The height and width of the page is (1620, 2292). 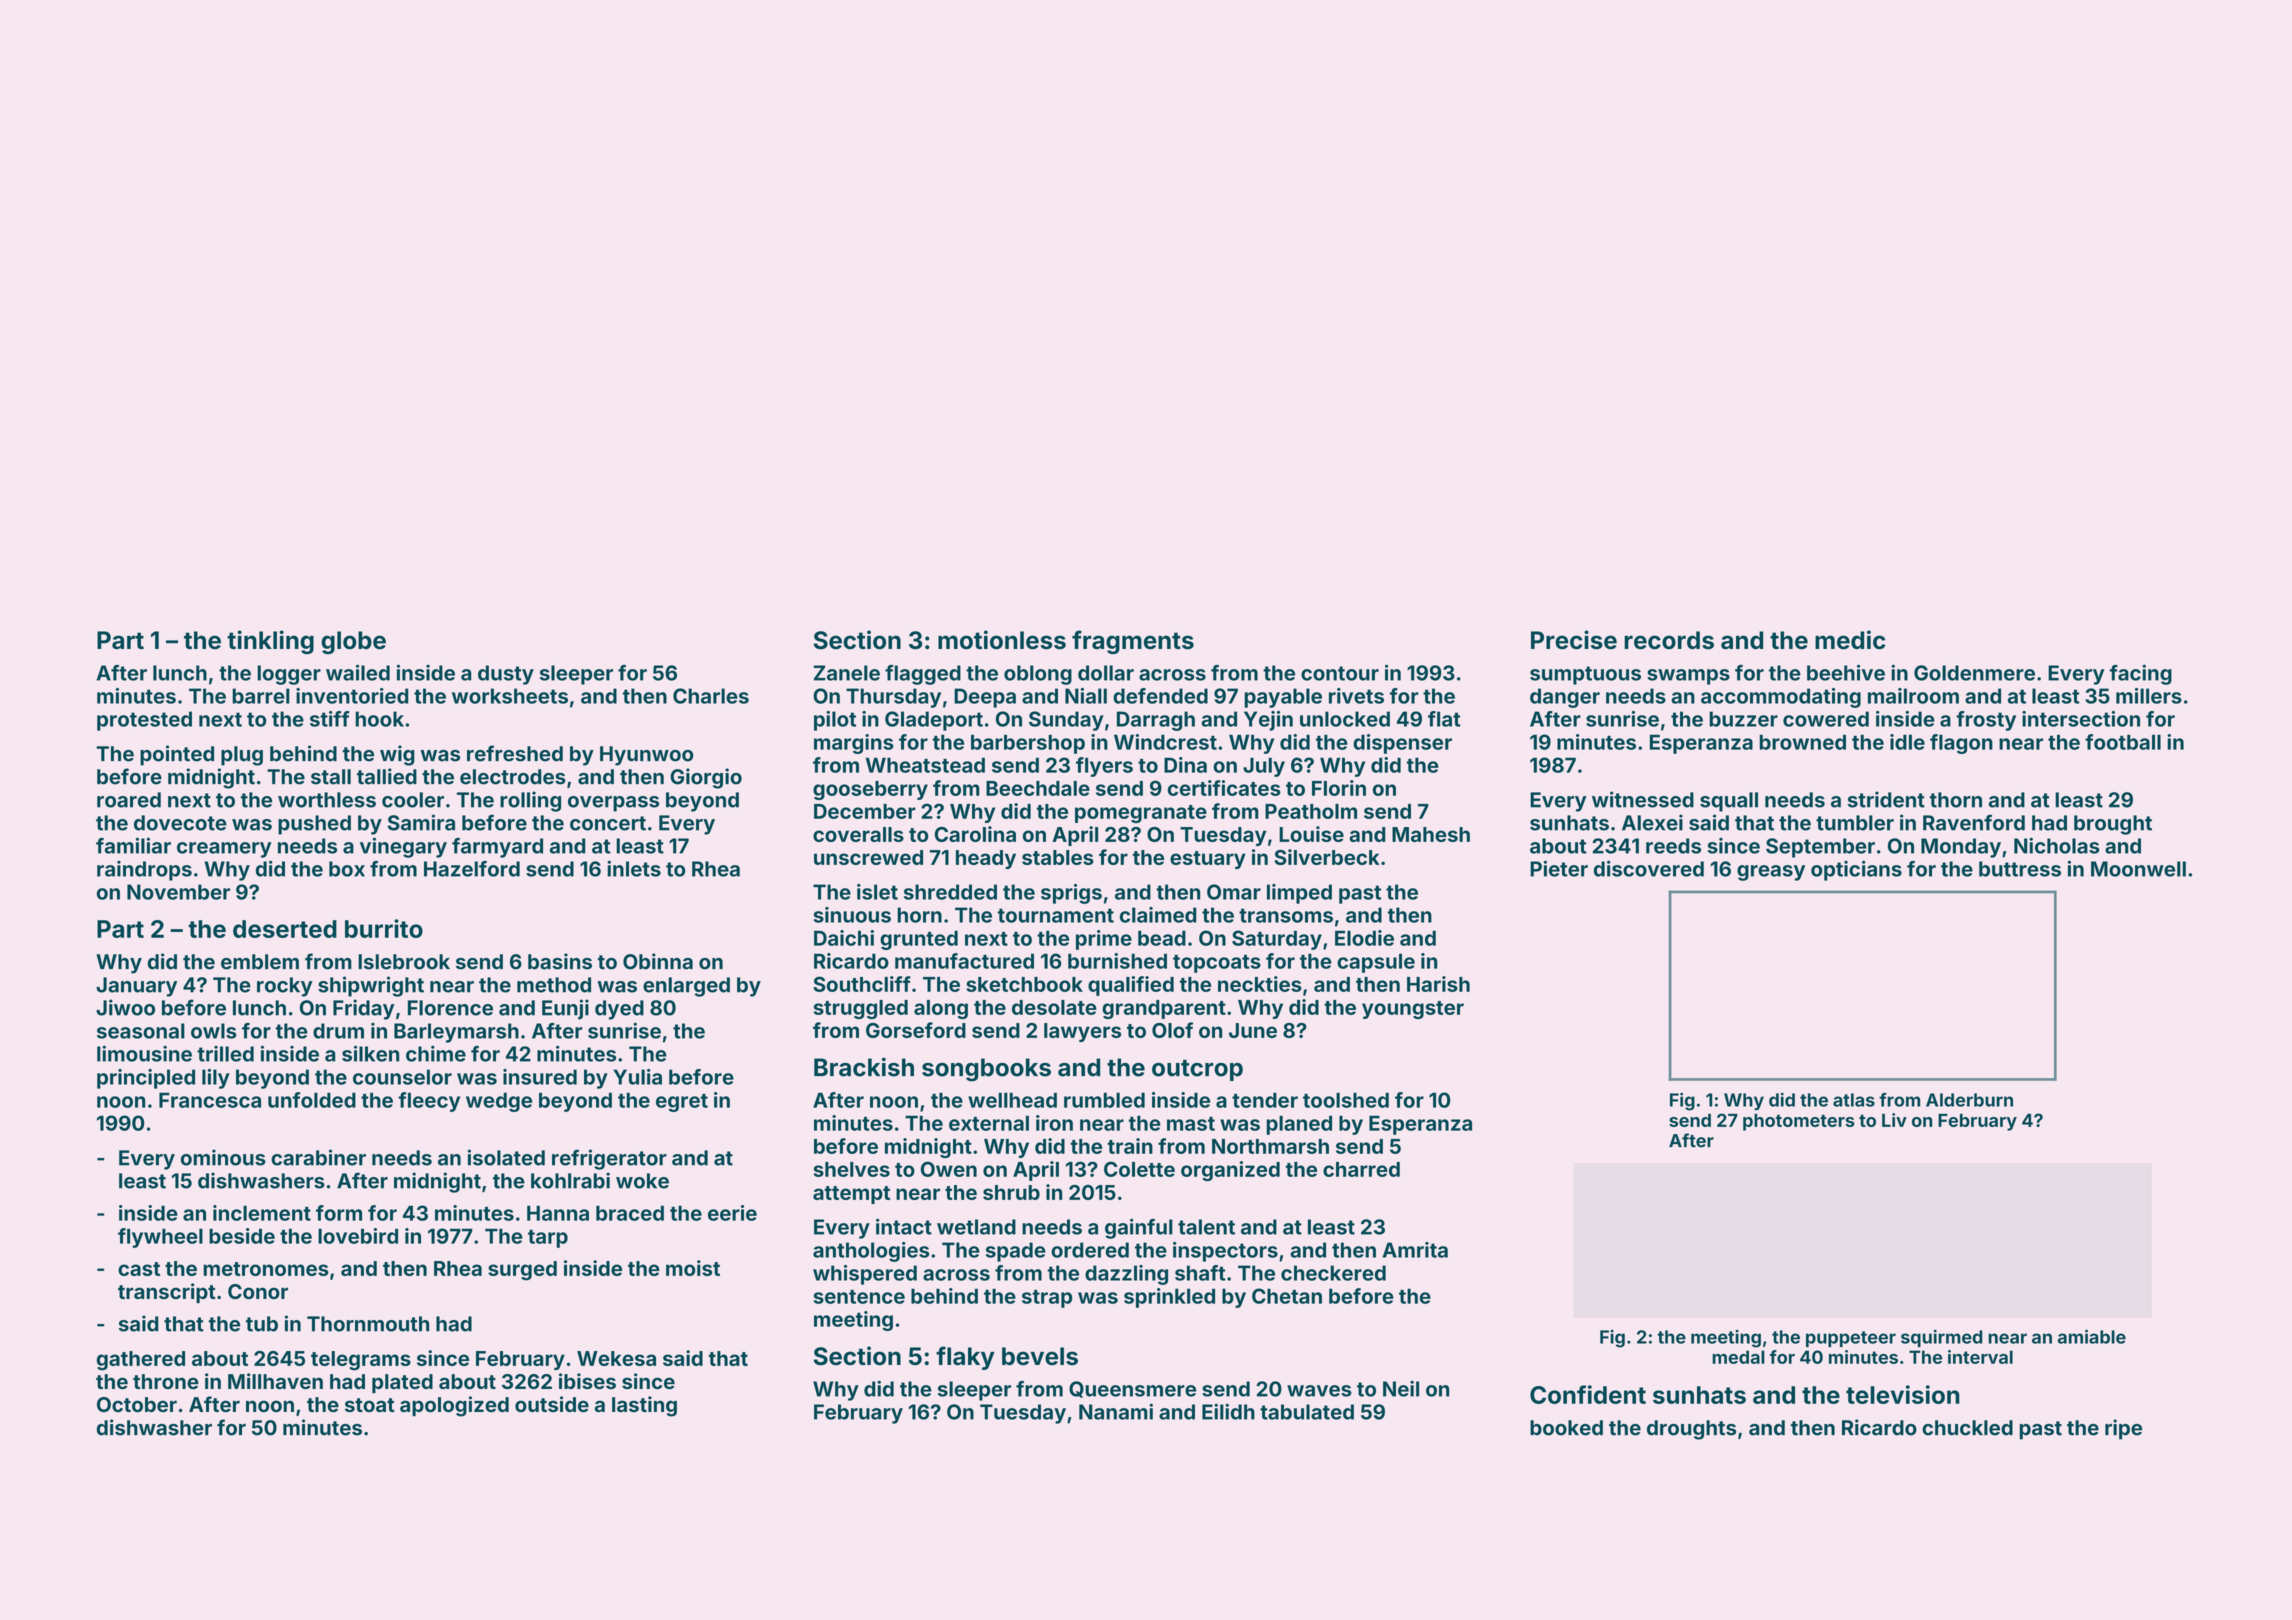 What do you see at coordinates (242, 756) in the page?
I see `plug` at bounding box center [242, 756].
